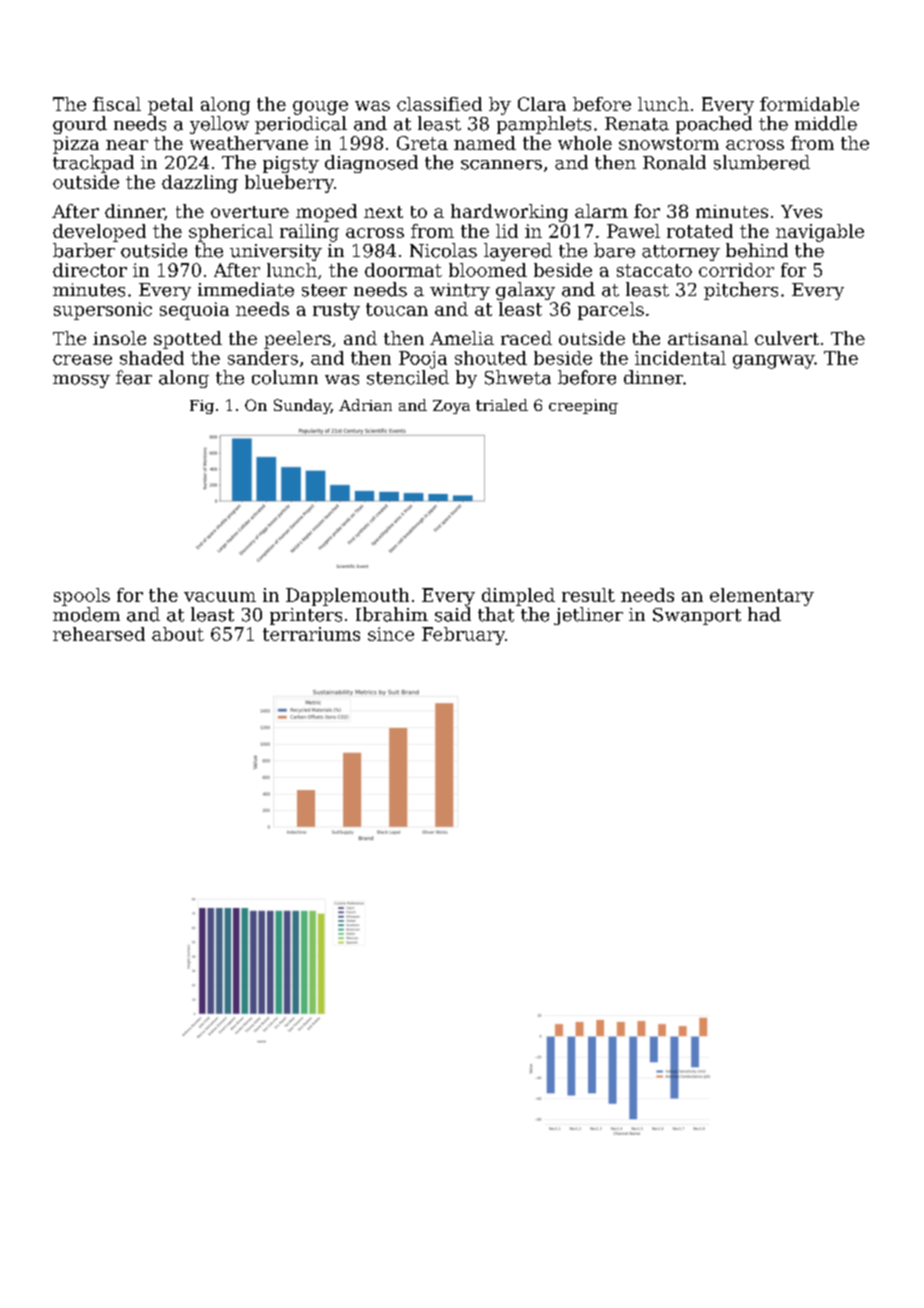 This screenshot has width=924, height=1308. Describe the element at coordinates (99, 634) in the screenshot. I see `rehearsed` at that location.
